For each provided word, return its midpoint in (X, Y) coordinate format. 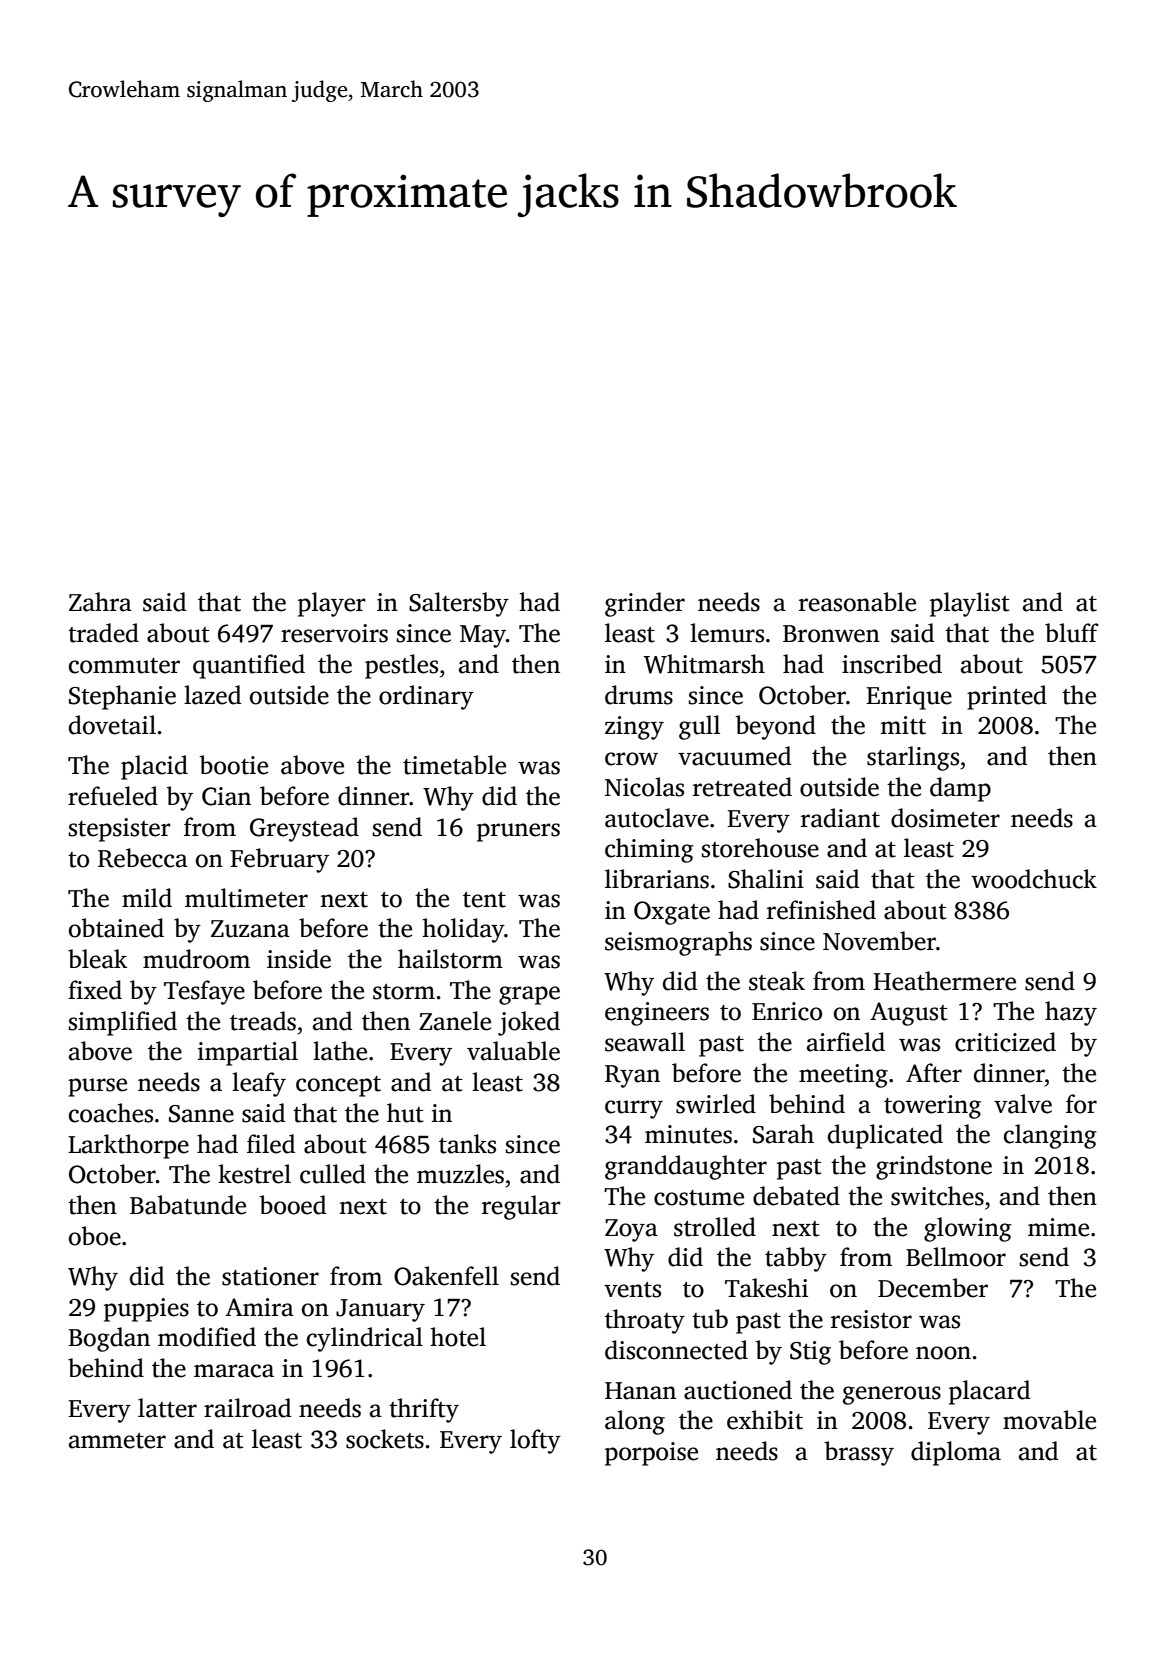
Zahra (100, 602)
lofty (535, 1441)
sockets (385, 1439)
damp (960, 789)
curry (634, 1109)
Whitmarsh (704, 664)
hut (405, 1113)
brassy (859, 1453)
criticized (1005, 1042)
